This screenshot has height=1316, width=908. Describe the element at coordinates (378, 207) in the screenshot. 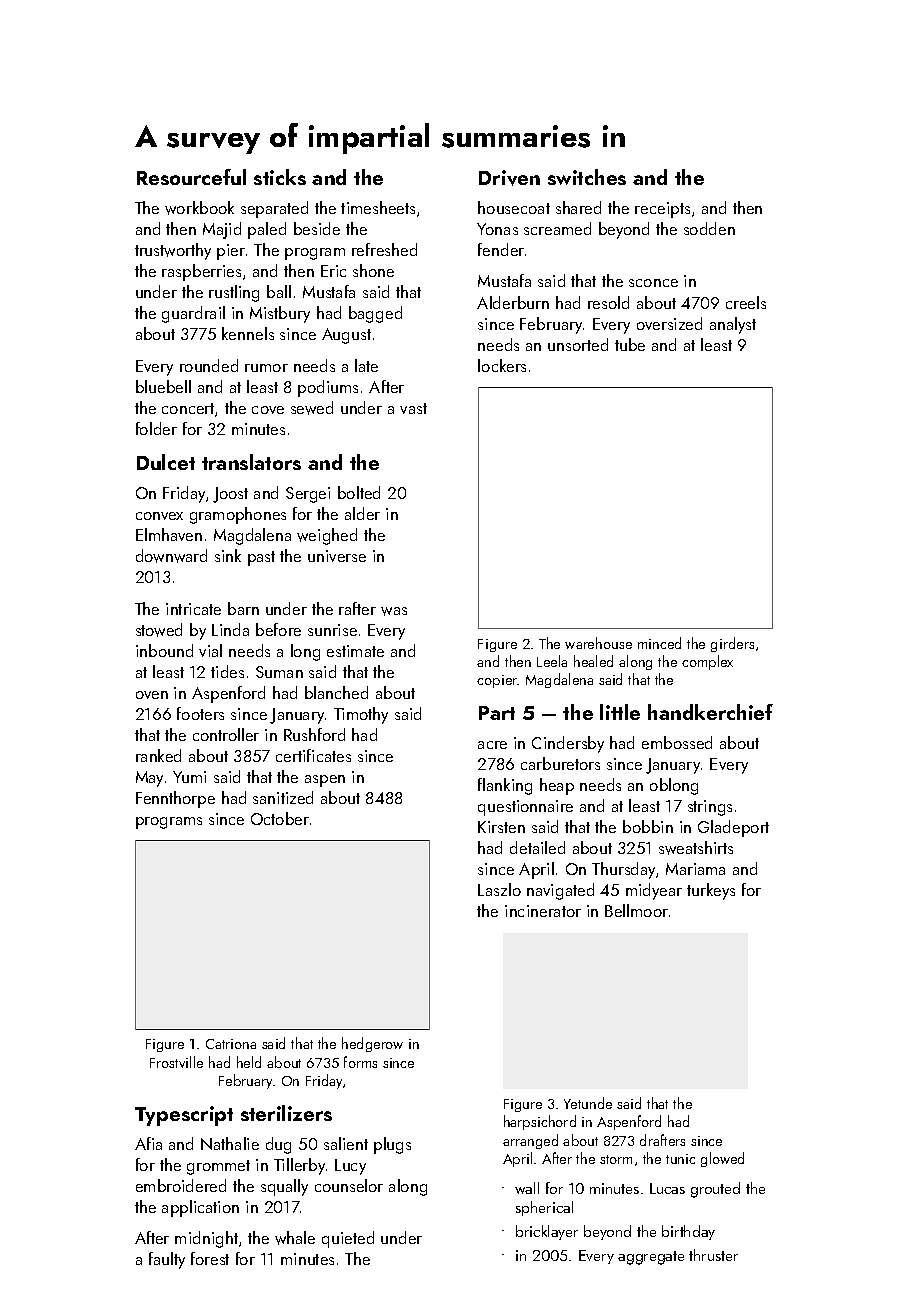

I see `timesheets` at that location.
